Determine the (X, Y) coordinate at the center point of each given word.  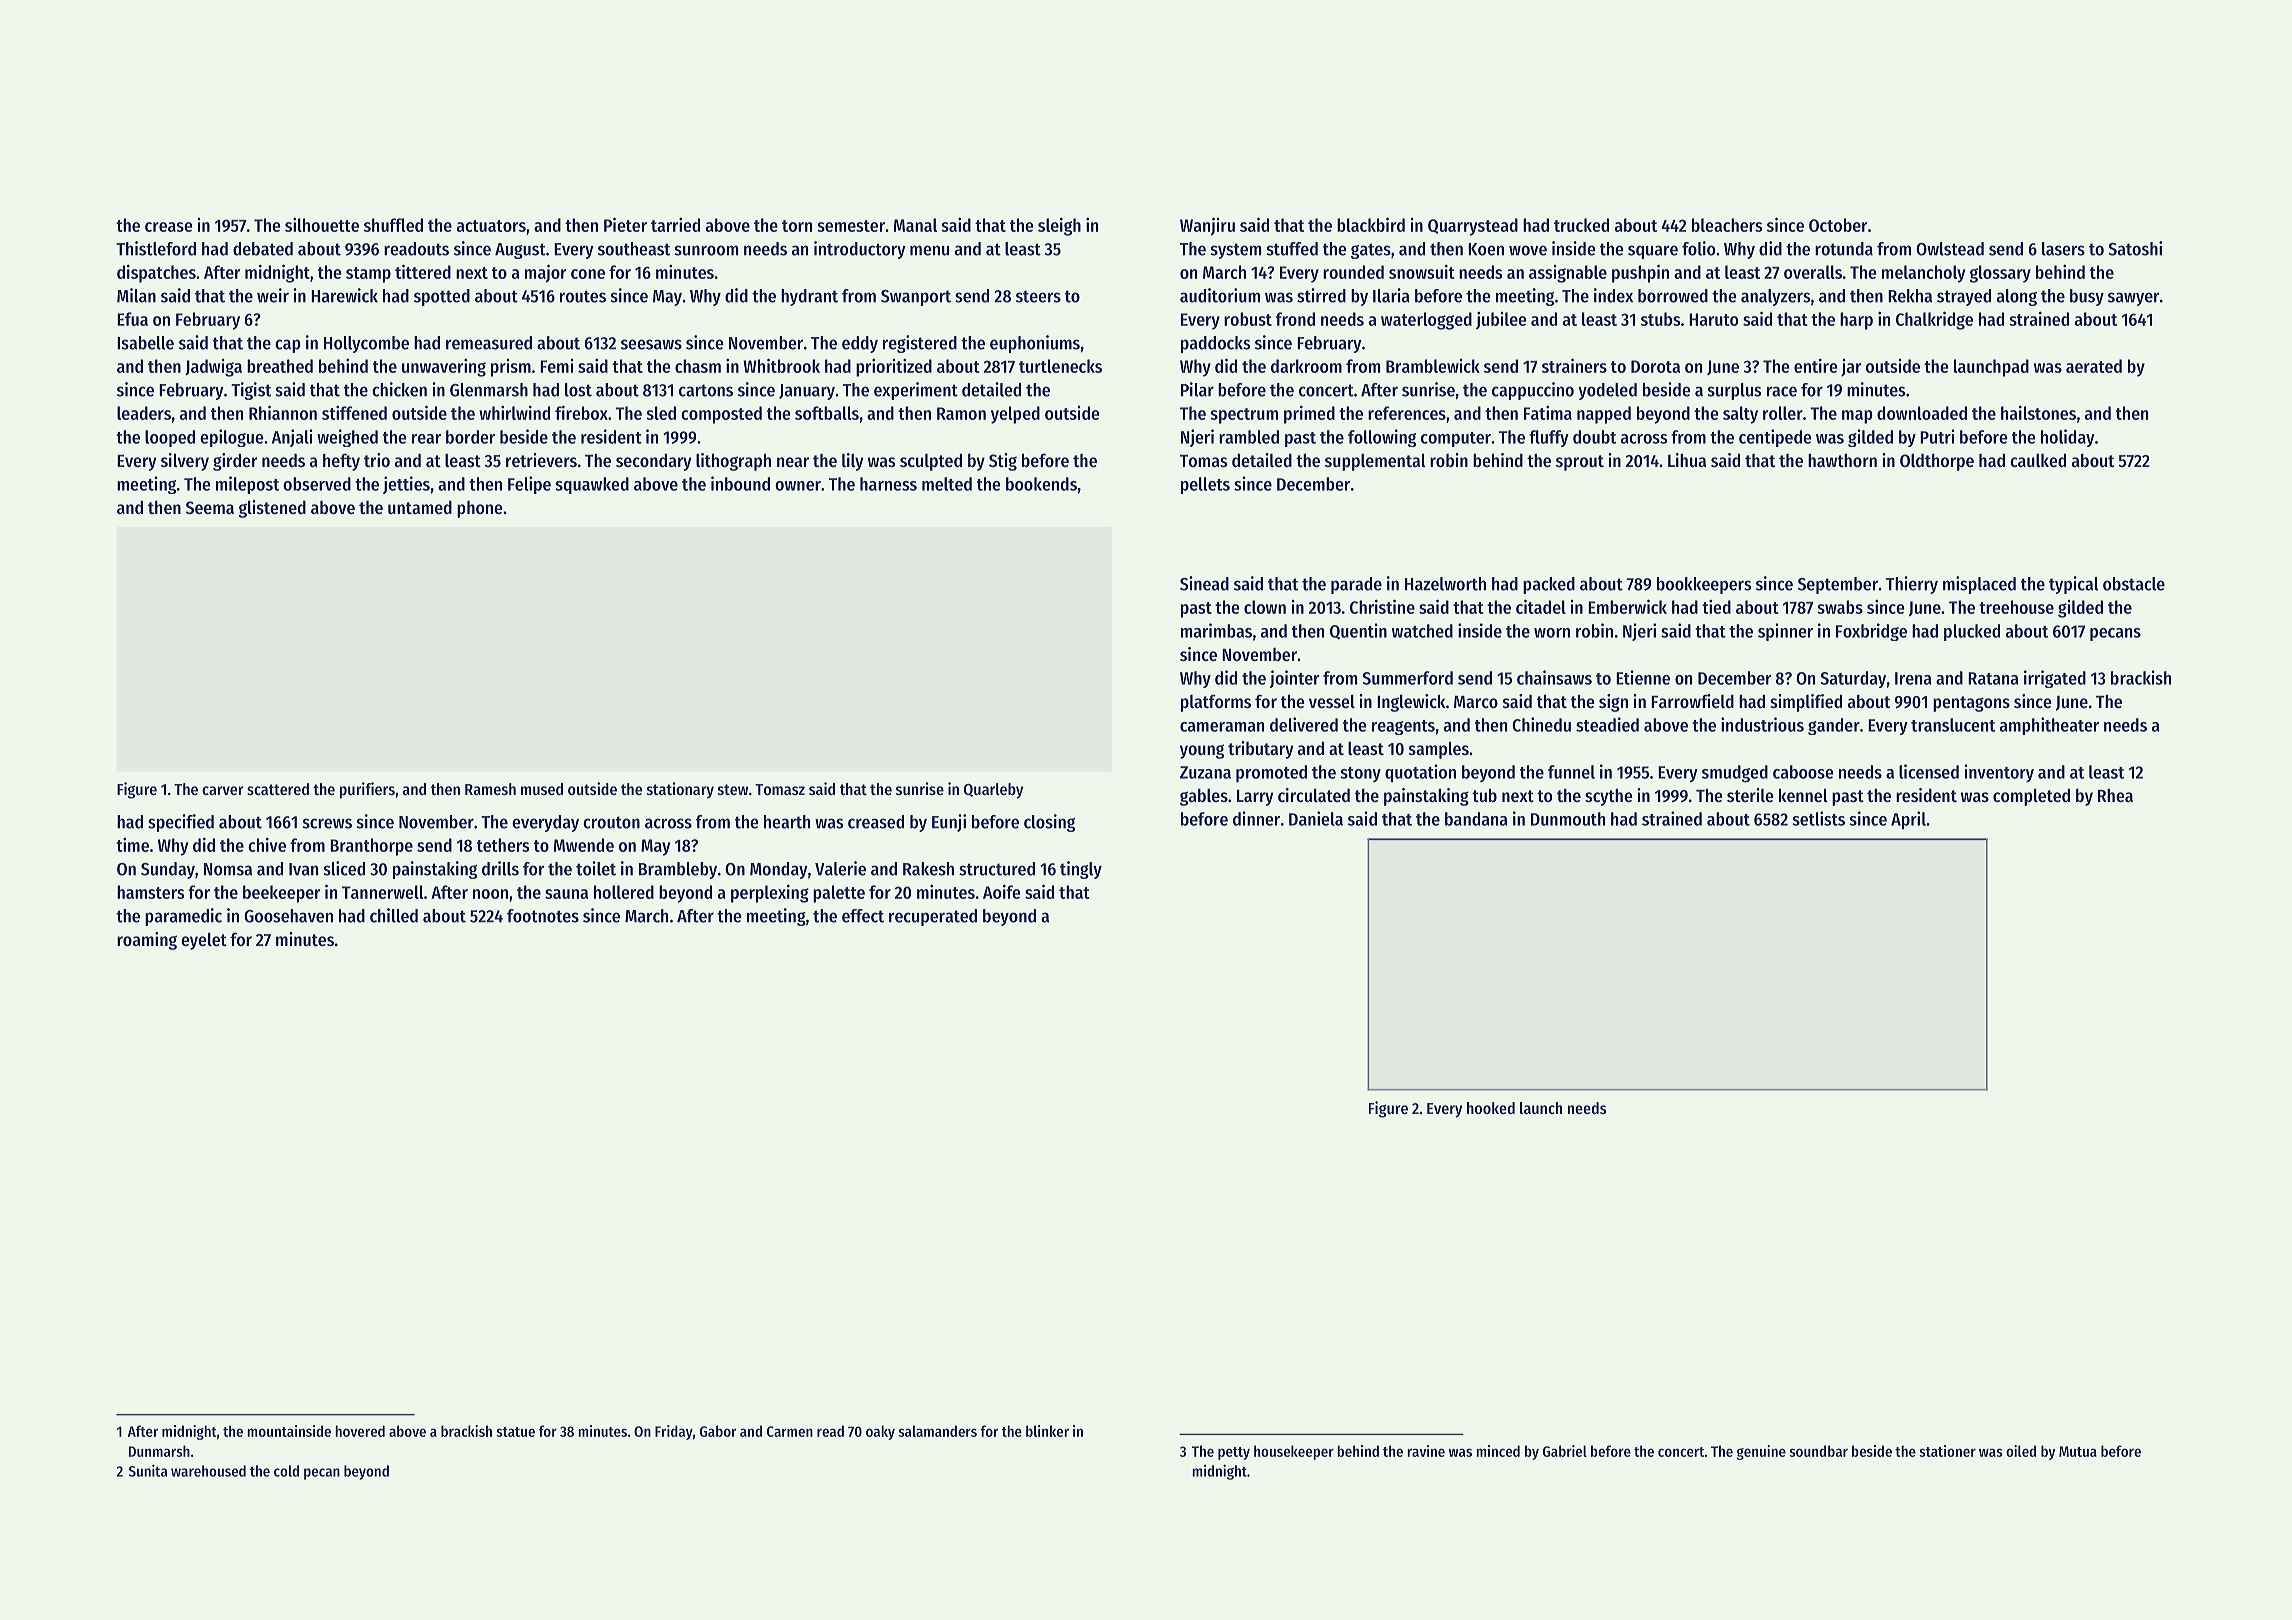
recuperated (933, 917)
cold (286, 1471)
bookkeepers (1704, 585)
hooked (1491, 1108)
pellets (1205, 485)
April (1908, 820)
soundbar (1818, 1451)
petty (1234, 1453)
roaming (147, 941)
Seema (210, 507)
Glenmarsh (489, 390)
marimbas (1216, 630)
